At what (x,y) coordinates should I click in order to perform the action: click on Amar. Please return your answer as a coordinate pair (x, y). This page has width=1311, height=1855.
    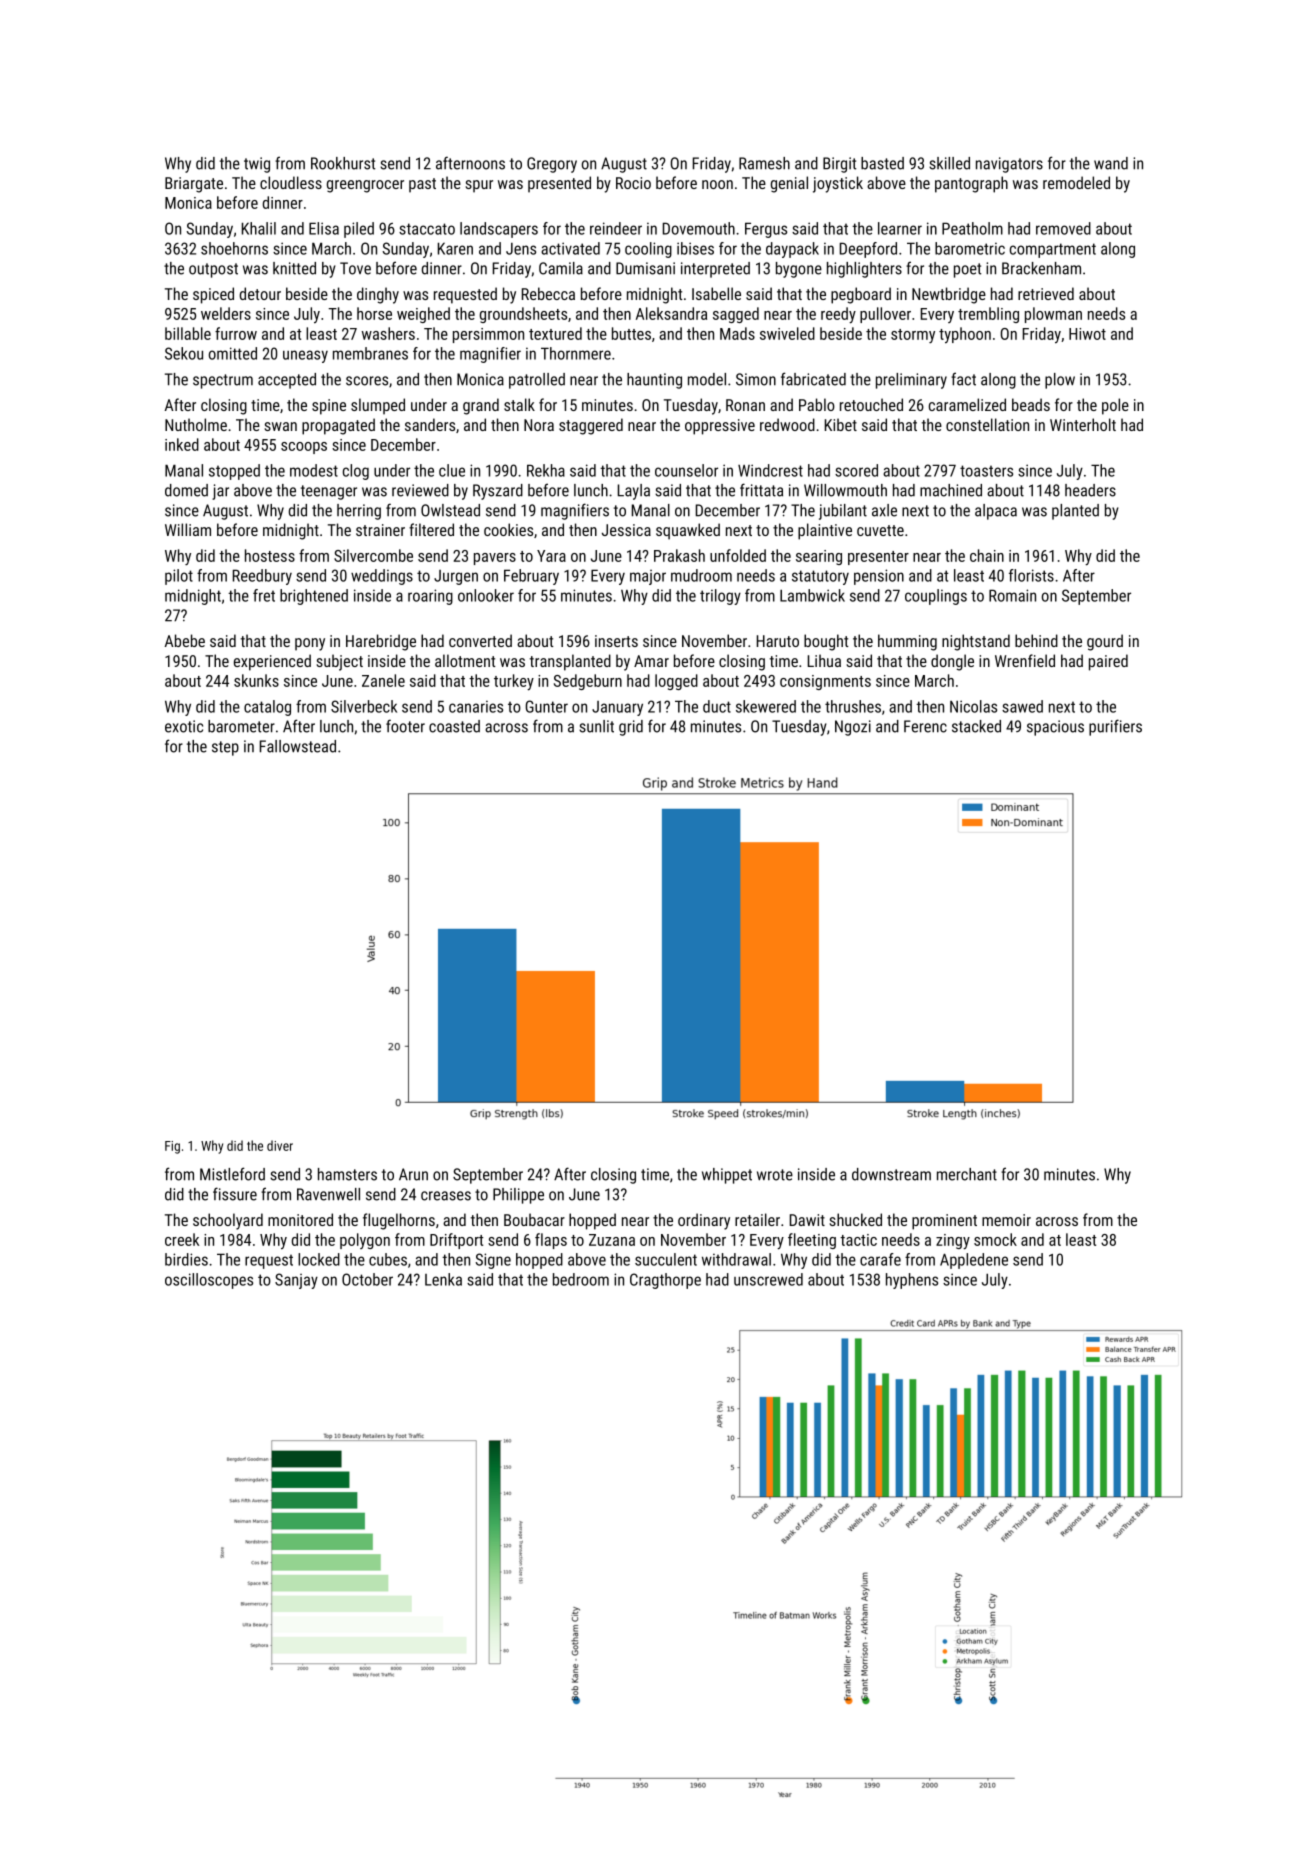
    Looking at the image, I should click on (651, 661).
